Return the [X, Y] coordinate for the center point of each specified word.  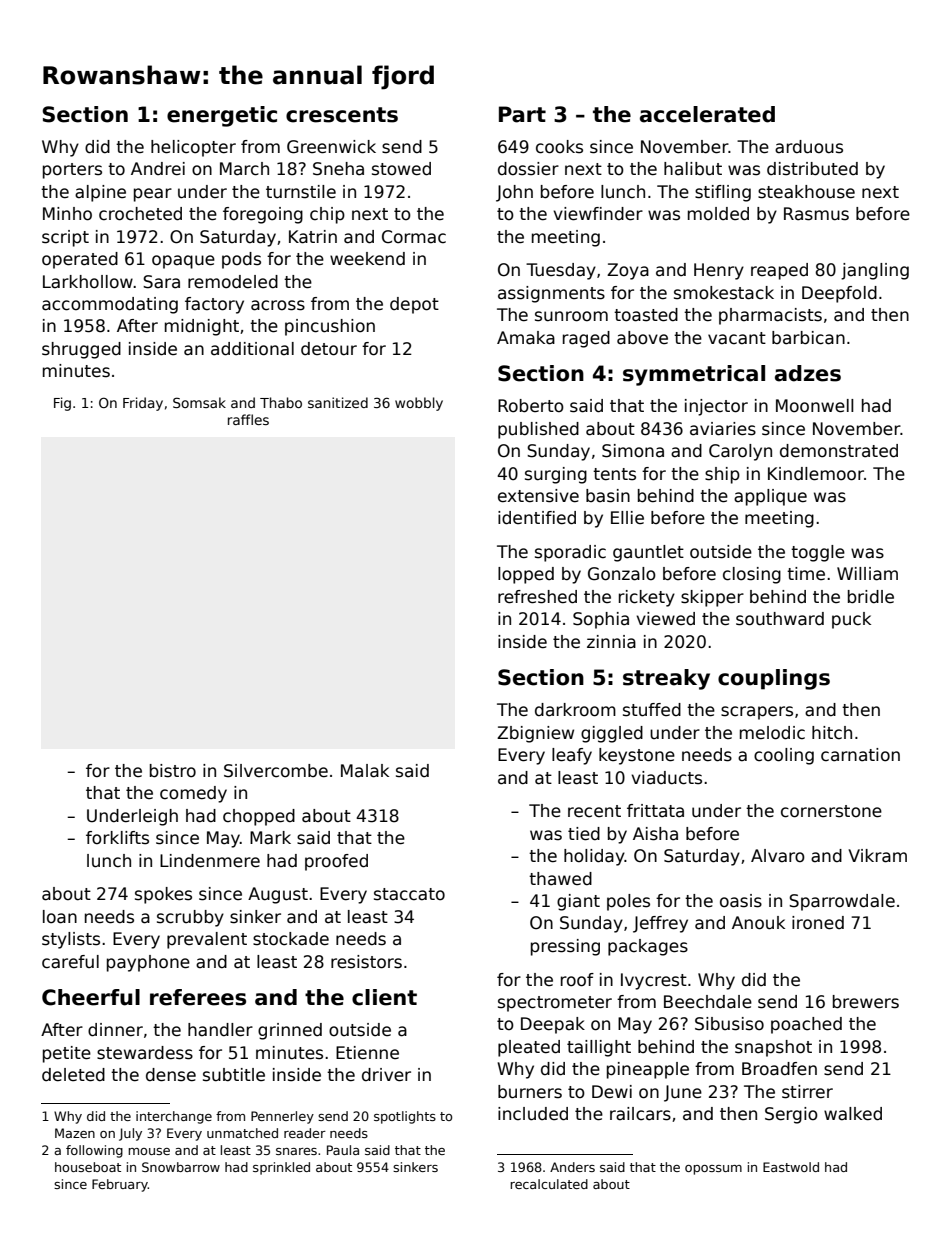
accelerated [707, 114]
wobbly [419, 404]
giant [578, 902]
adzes [808, 373]
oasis [741, 901]
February [120, 1185]
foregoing [263, 215]
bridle [871, 597]
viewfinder [598, 214]
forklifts [117, 838]
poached [806, 1025]
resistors [366, 962]
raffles [248, 419]
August [278, 895]
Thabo [281, 402]
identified [537, 518]
